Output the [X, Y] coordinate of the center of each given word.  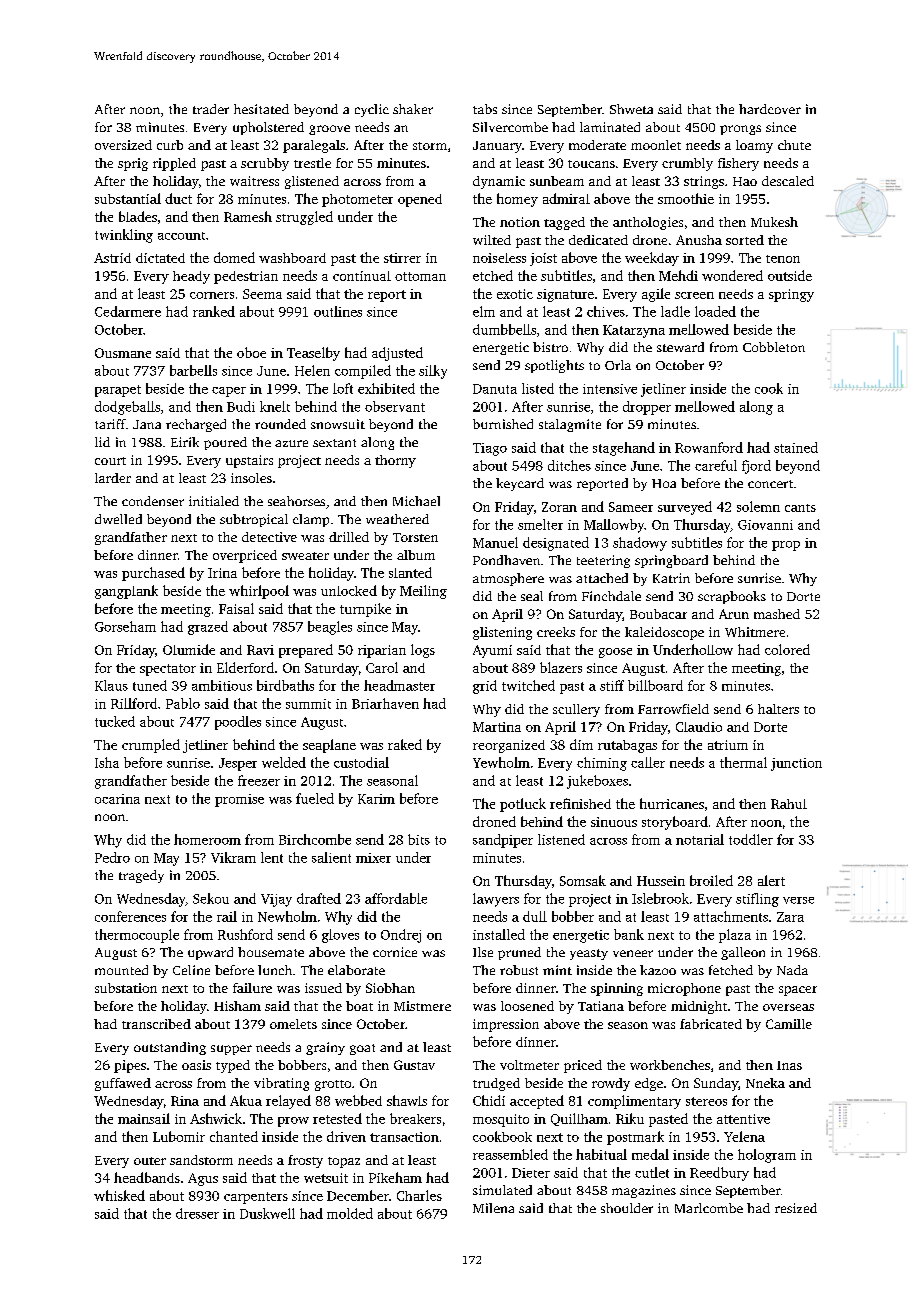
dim [581, 744]
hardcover [770, 109]
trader [211, 109]
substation [126, 988]
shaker [413, 109]
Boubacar [658, 614]
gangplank [126, 592]
